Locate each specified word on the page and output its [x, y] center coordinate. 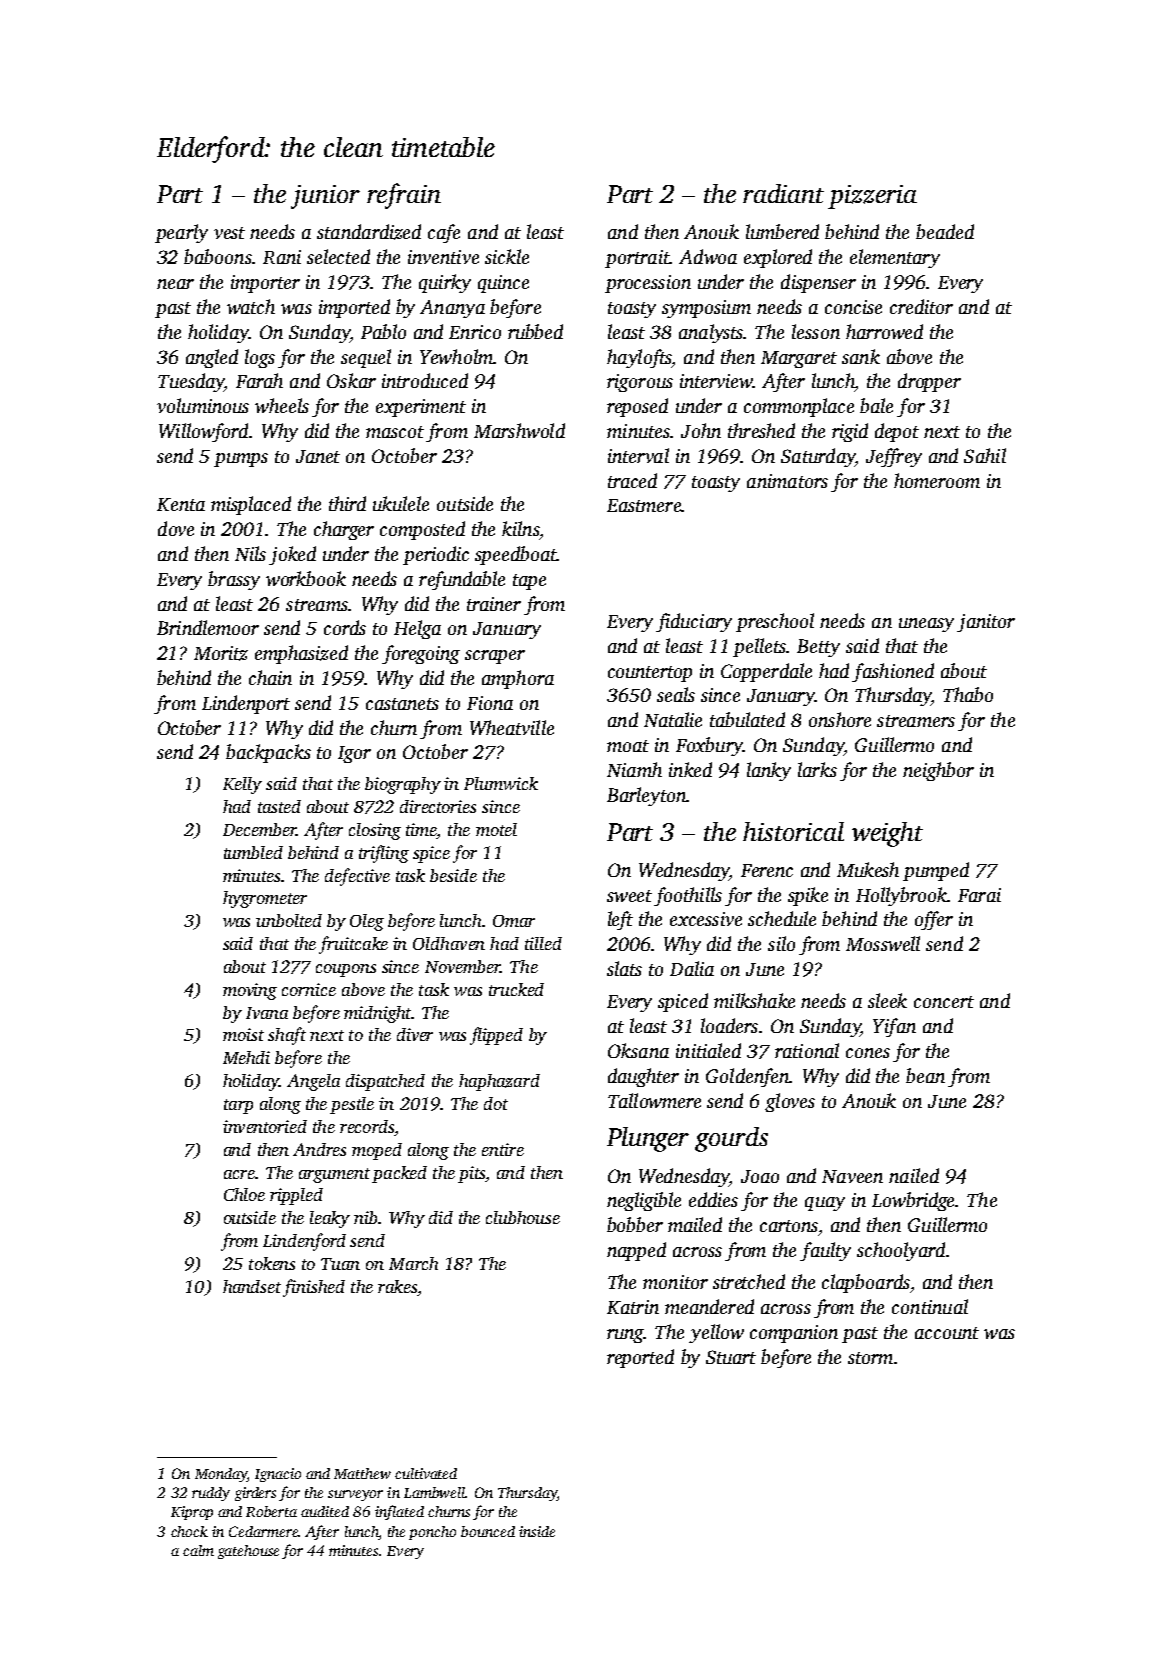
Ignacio [278, 1475]
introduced [425, 380]
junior [325, 197]
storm [870, 1358]
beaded [945, 231]
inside [537, 1531]
